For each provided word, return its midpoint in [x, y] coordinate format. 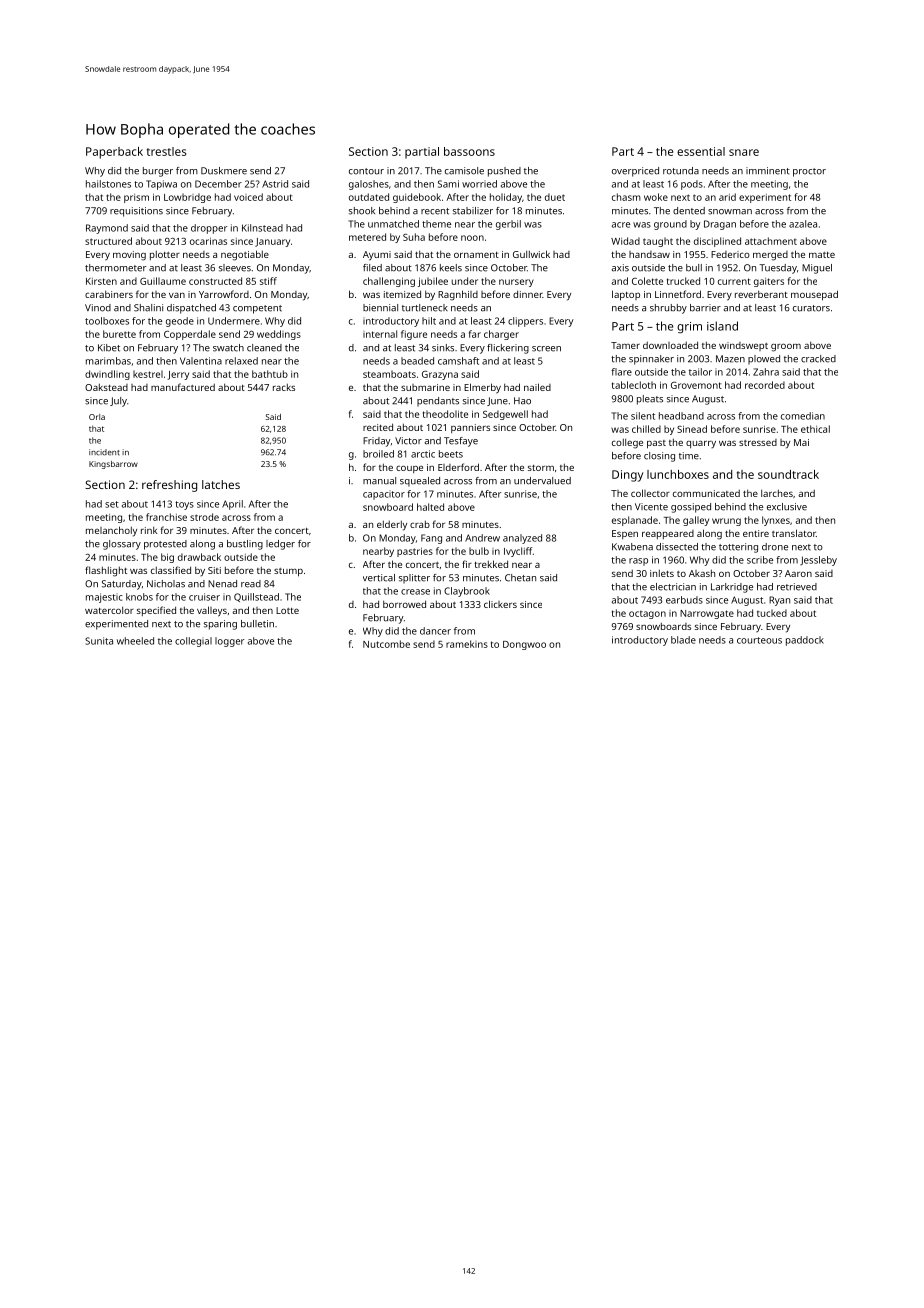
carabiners [109, 294]
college [627, 443]
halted [430, 507]
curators [811, 308]
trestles [166, 151]
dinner [528, 294]
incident [104, 452]
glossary [122, 545]
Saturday [122, 585]
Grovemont [696, 385]
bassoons [469, 151]
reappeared [668, 534]
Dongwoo [524, 645]
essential [701, 151]
